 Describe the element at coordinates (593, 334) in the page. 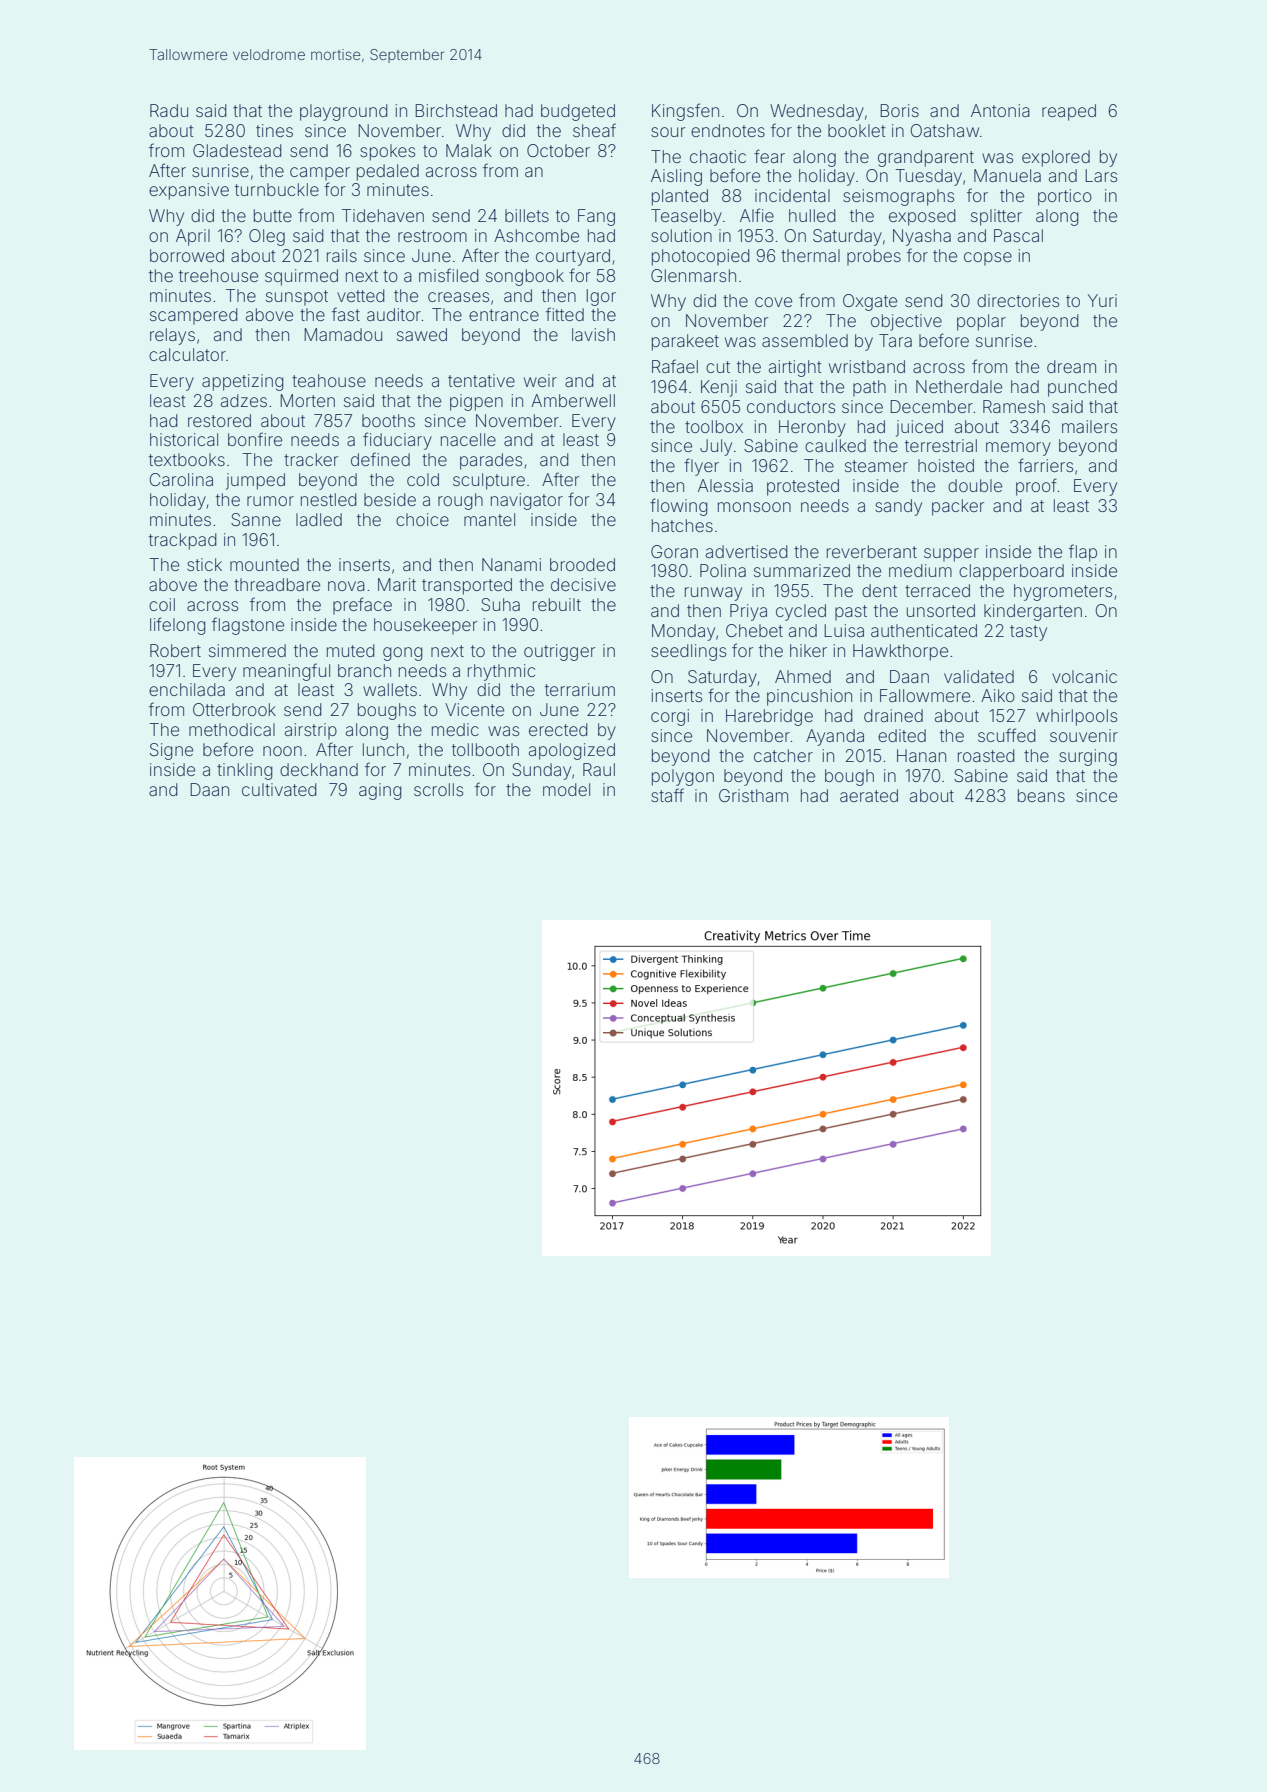

I see `lavish` at that location.
